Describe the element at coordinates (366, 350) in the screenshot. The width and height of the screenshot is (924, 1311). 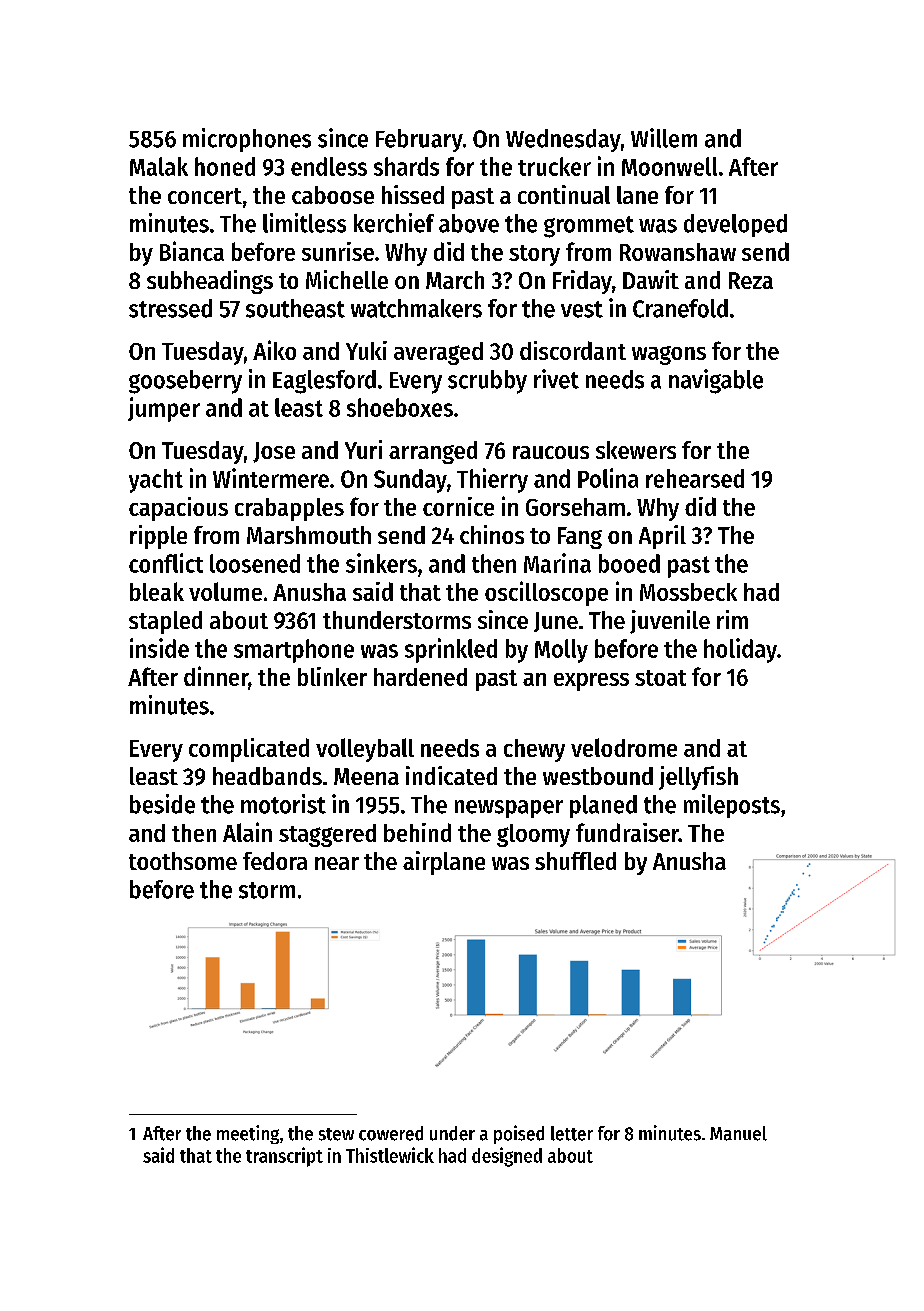
I see `Yuki` at that location.
